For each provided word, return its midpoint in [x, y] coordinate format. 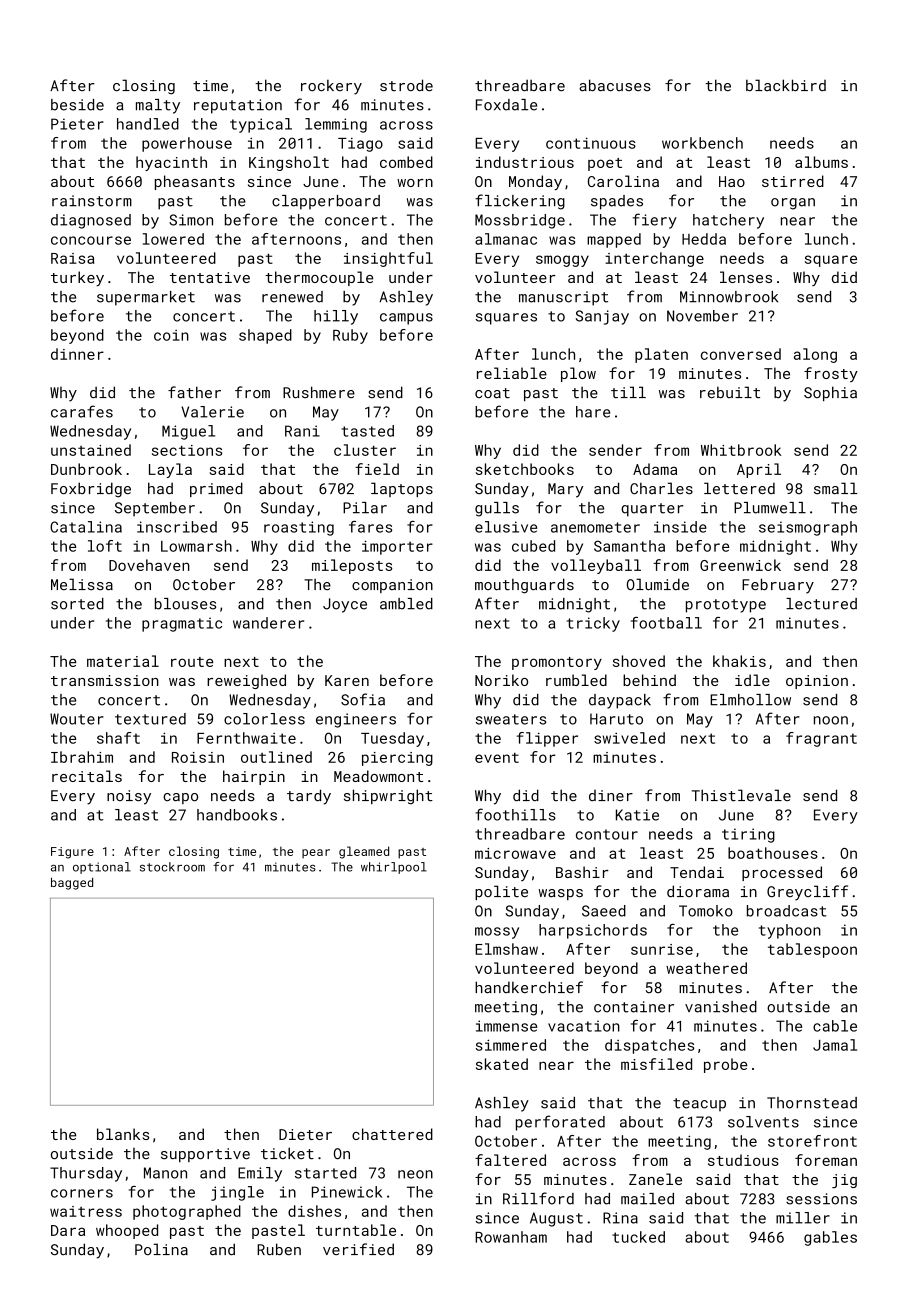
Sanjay [602, 317]
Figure [72, 853]
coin [171, 335]
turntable [356, 1230]
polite [501, 892]
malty [158, 106]
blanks [123, 1134]
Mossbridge [520, 221]
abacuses [615, 85]
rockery [331, 87]
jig [844, 1181]
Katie [637, 815]
